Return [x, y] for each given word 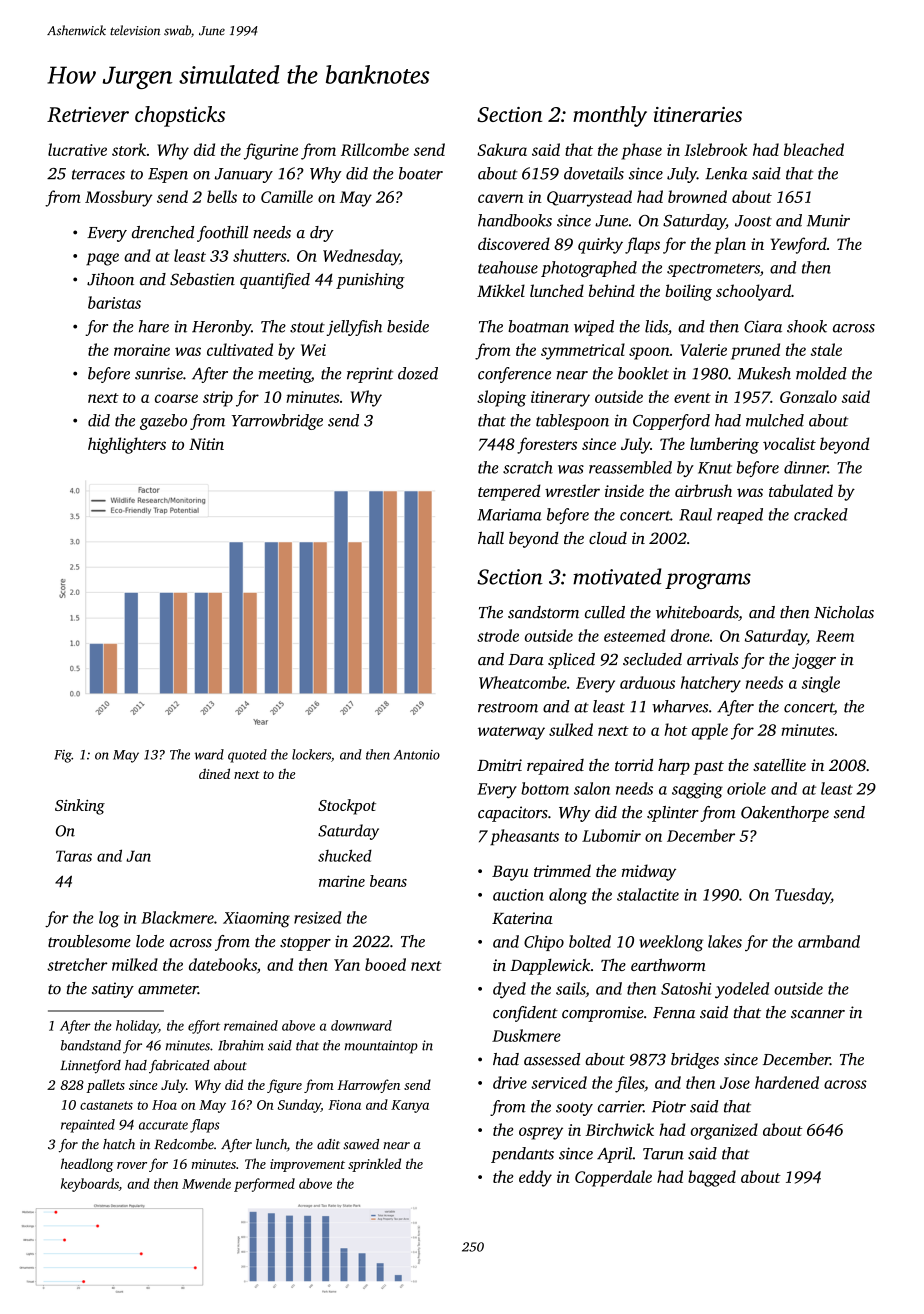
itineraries [698, 114]
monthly [610, 116]
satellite [779, 764]
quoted [247, 756]
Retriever [88, 114]
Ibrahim [241, 1045]
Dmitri [499, 765]
